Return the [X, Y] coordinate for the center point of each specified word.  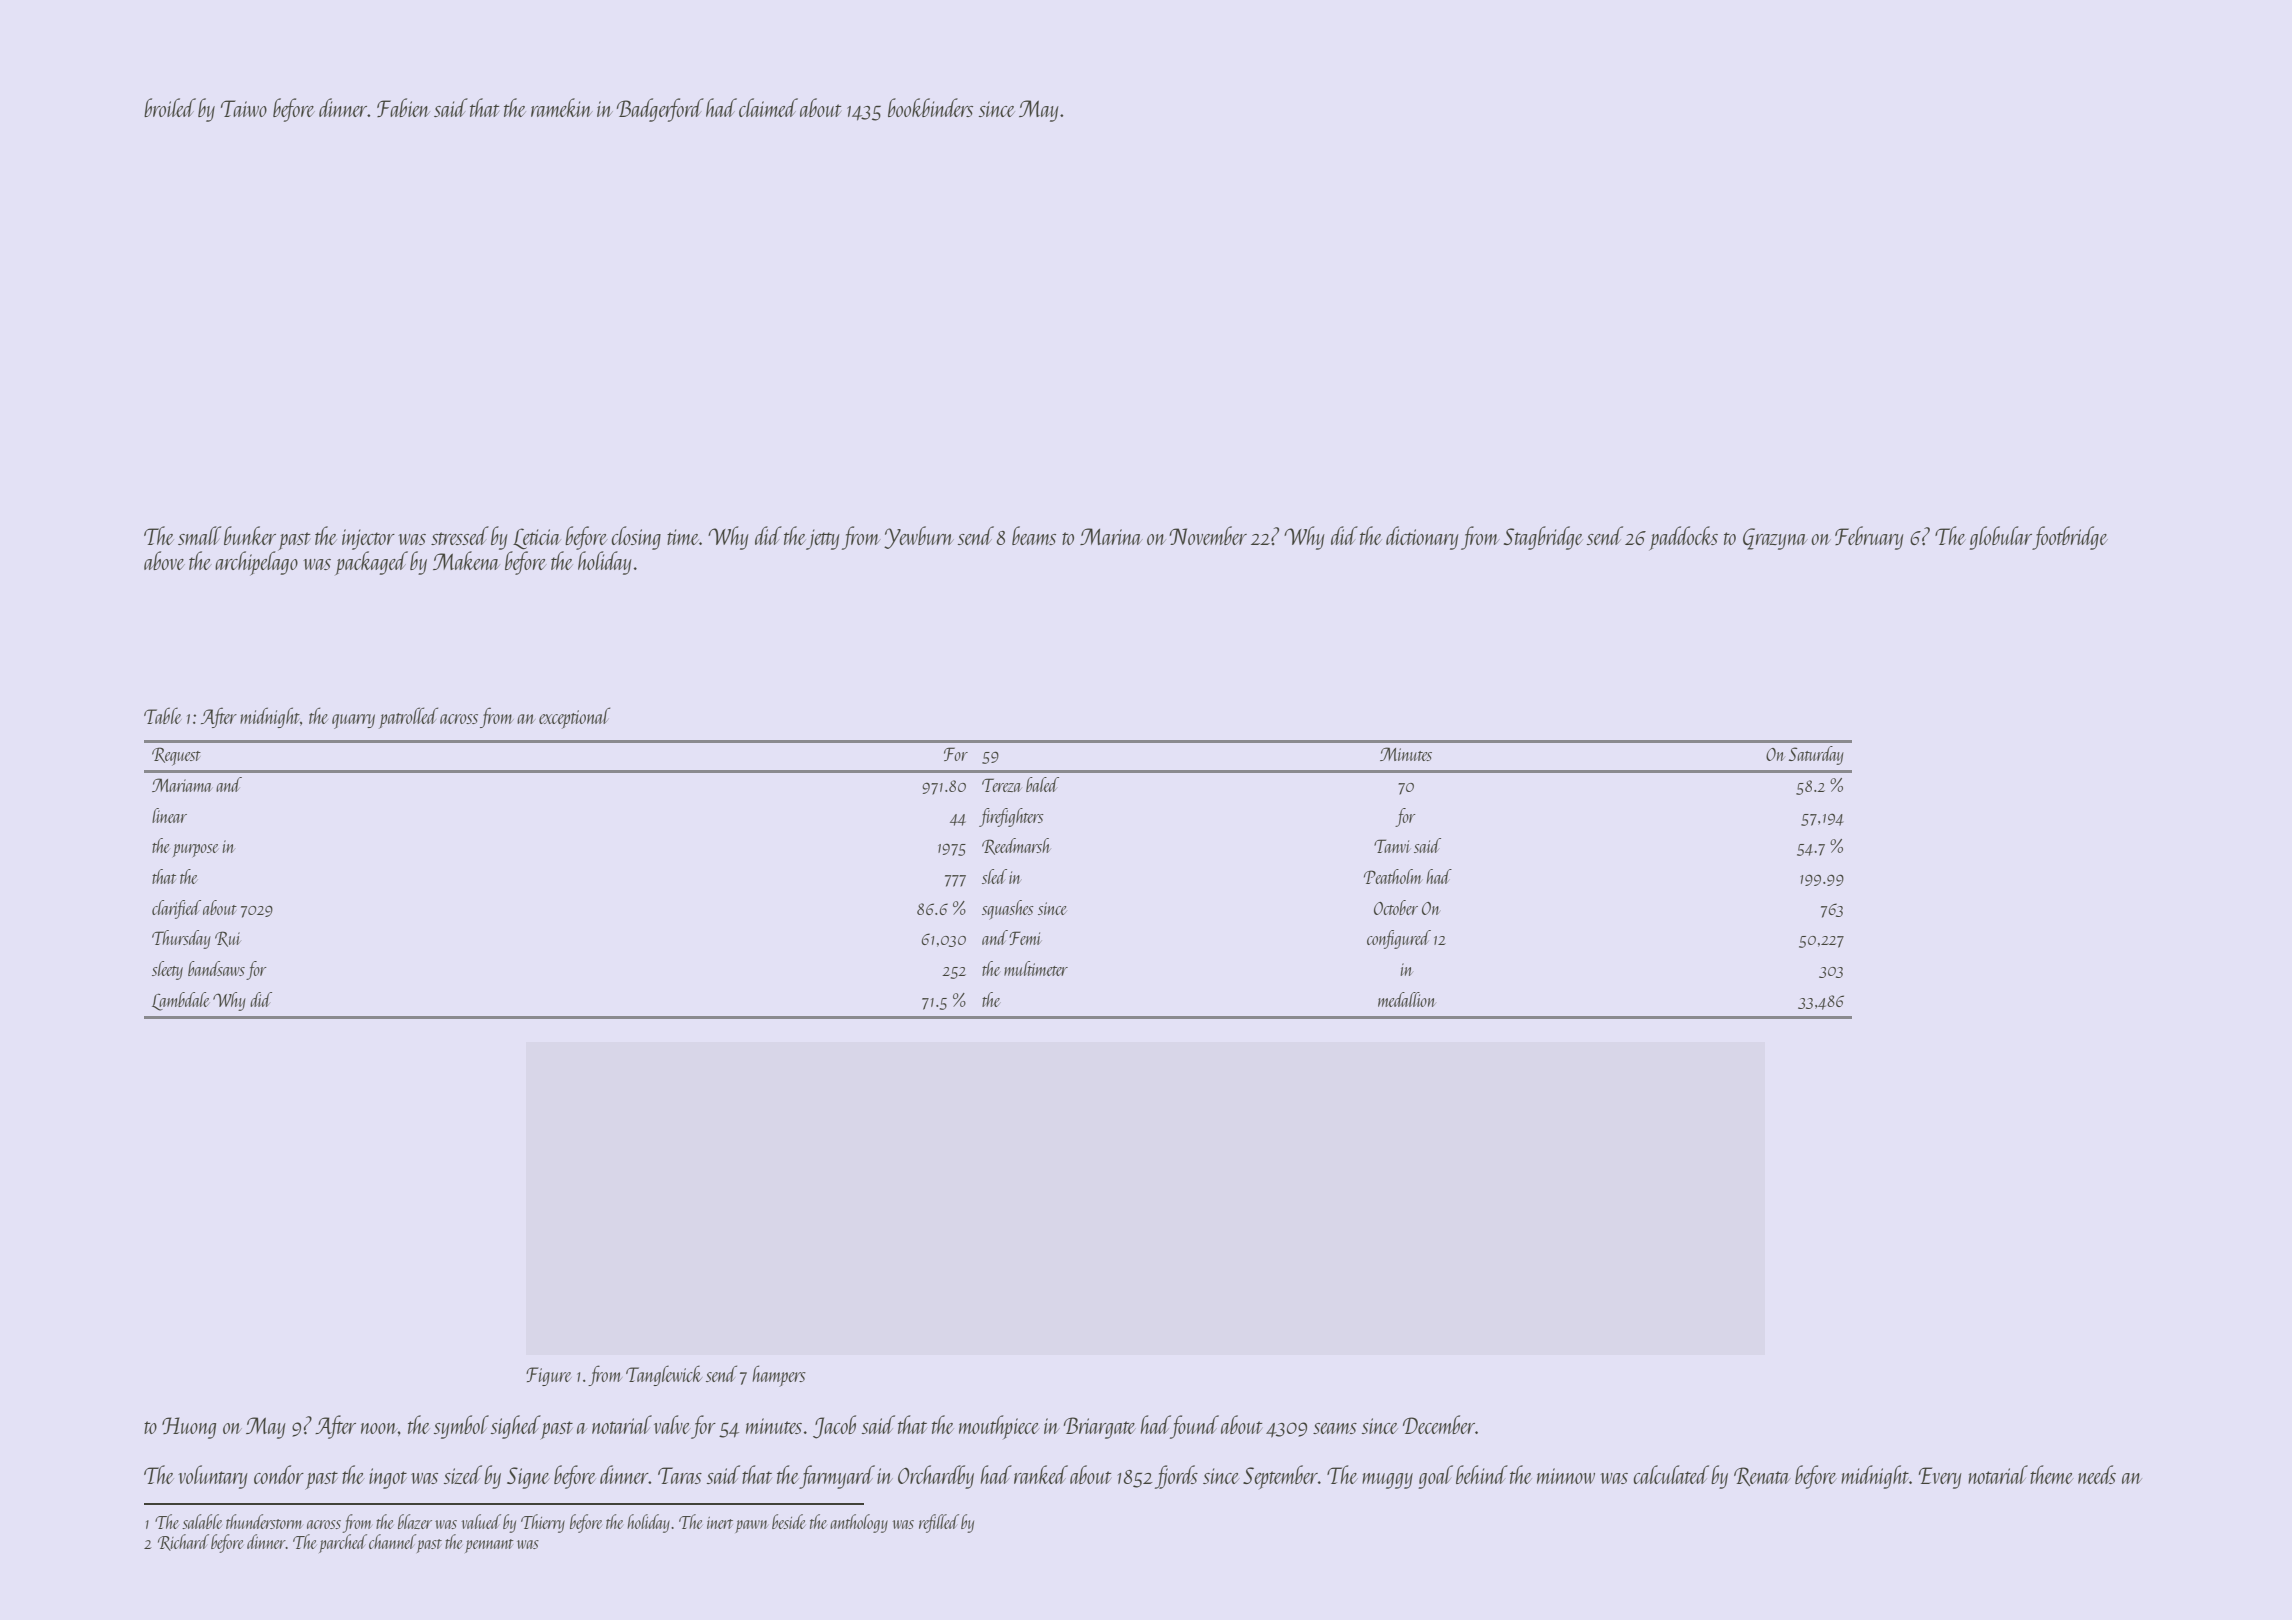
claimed [768, 107]
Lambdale [180, 1001]
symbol [461, 1427]
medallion [1407, 999]
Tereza [1002, 785]
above [164, 560]
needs [2097, 1474]
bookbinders [930, 107]
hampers [779, 1376]
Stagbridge [1543, 538]
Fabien [403, 107]
